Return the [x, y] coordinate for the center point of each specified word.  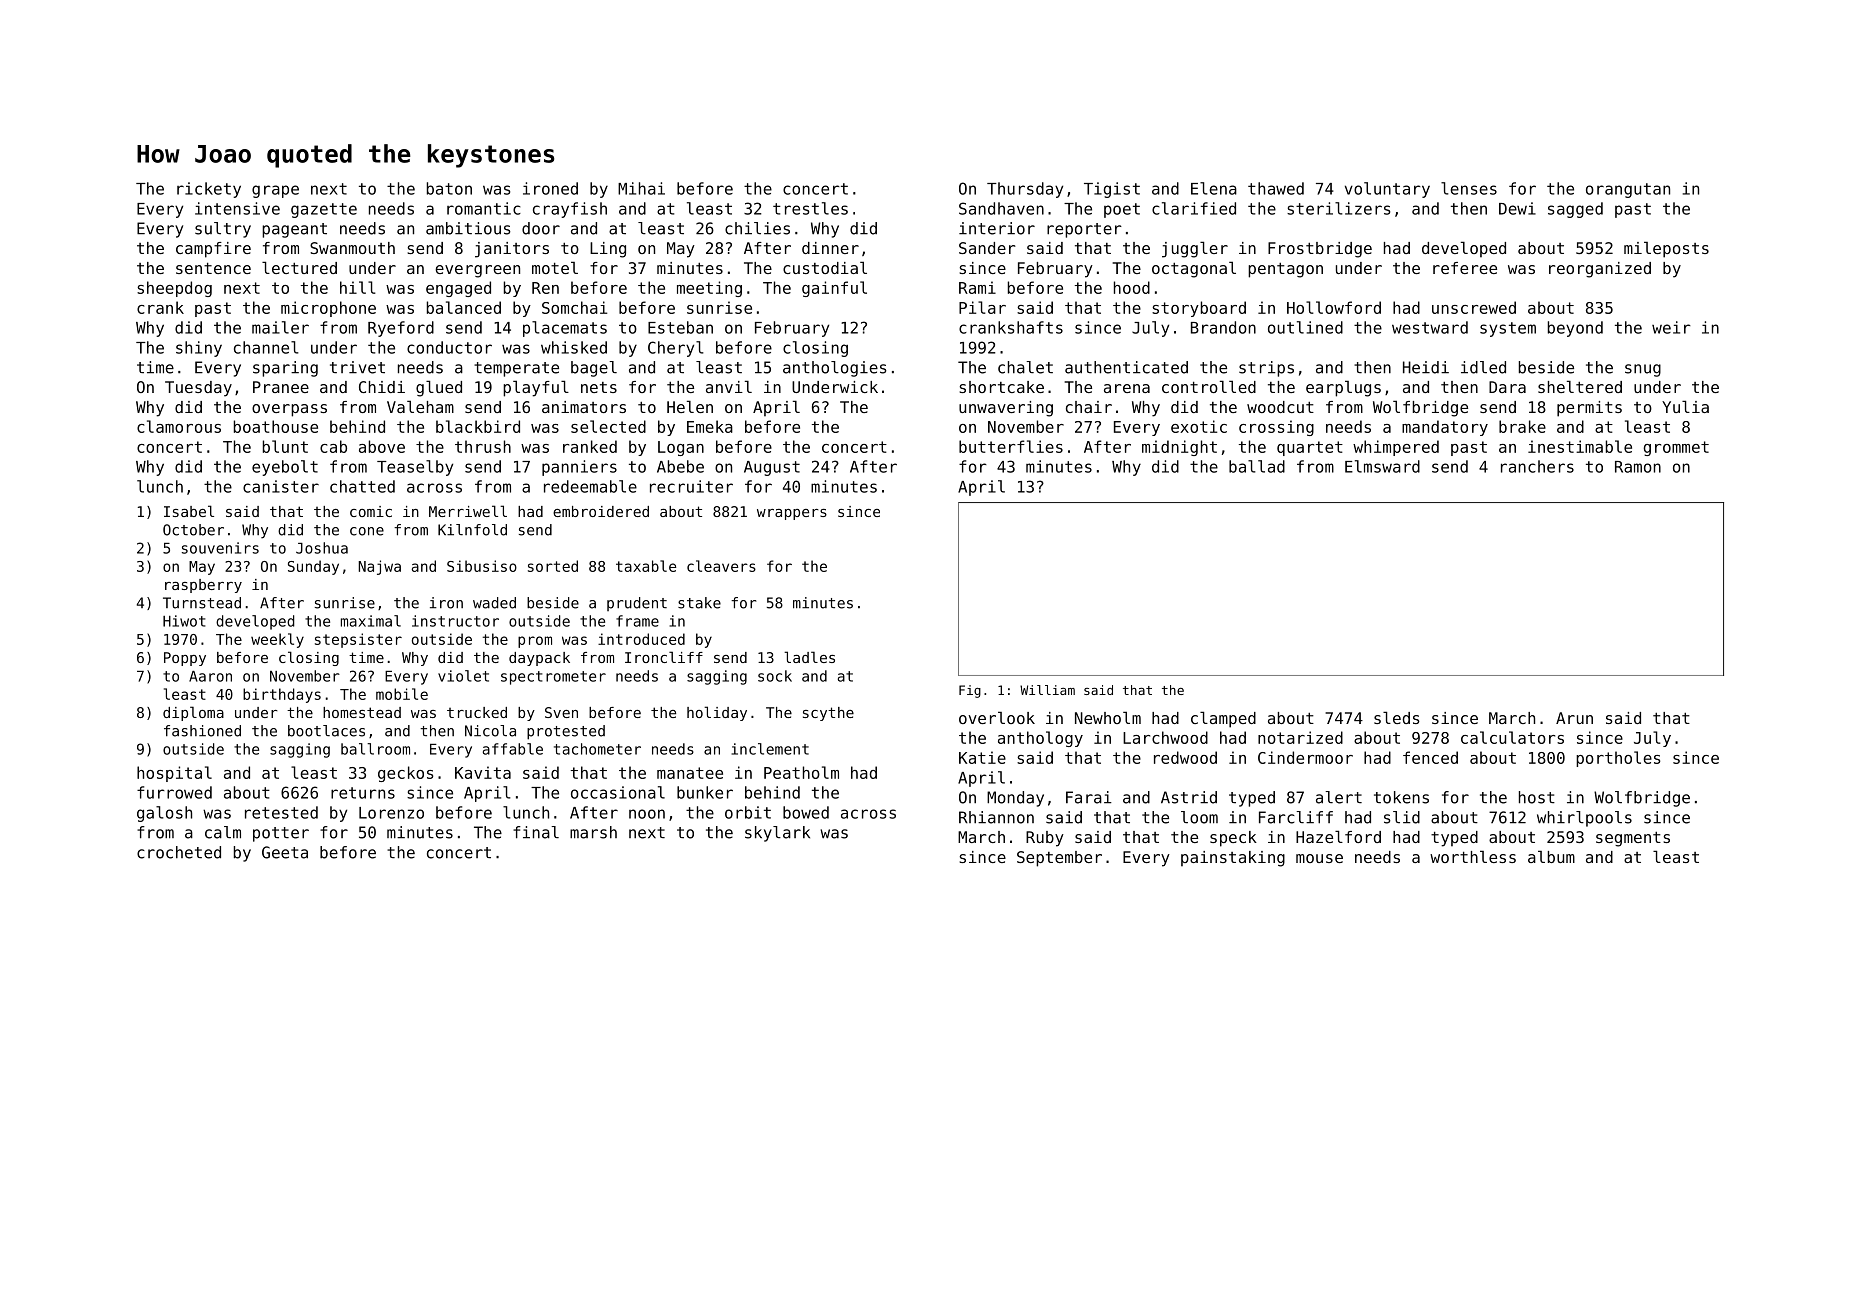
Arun [1574, 718]
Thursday [1025, 190]
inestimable [1580, 446]
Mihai [641, 188]
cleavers [721, 566]
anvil [729, 386]
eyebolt [285, 468]
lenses [1469, 188]
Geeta [285, 852]
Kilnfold [472, 530]
